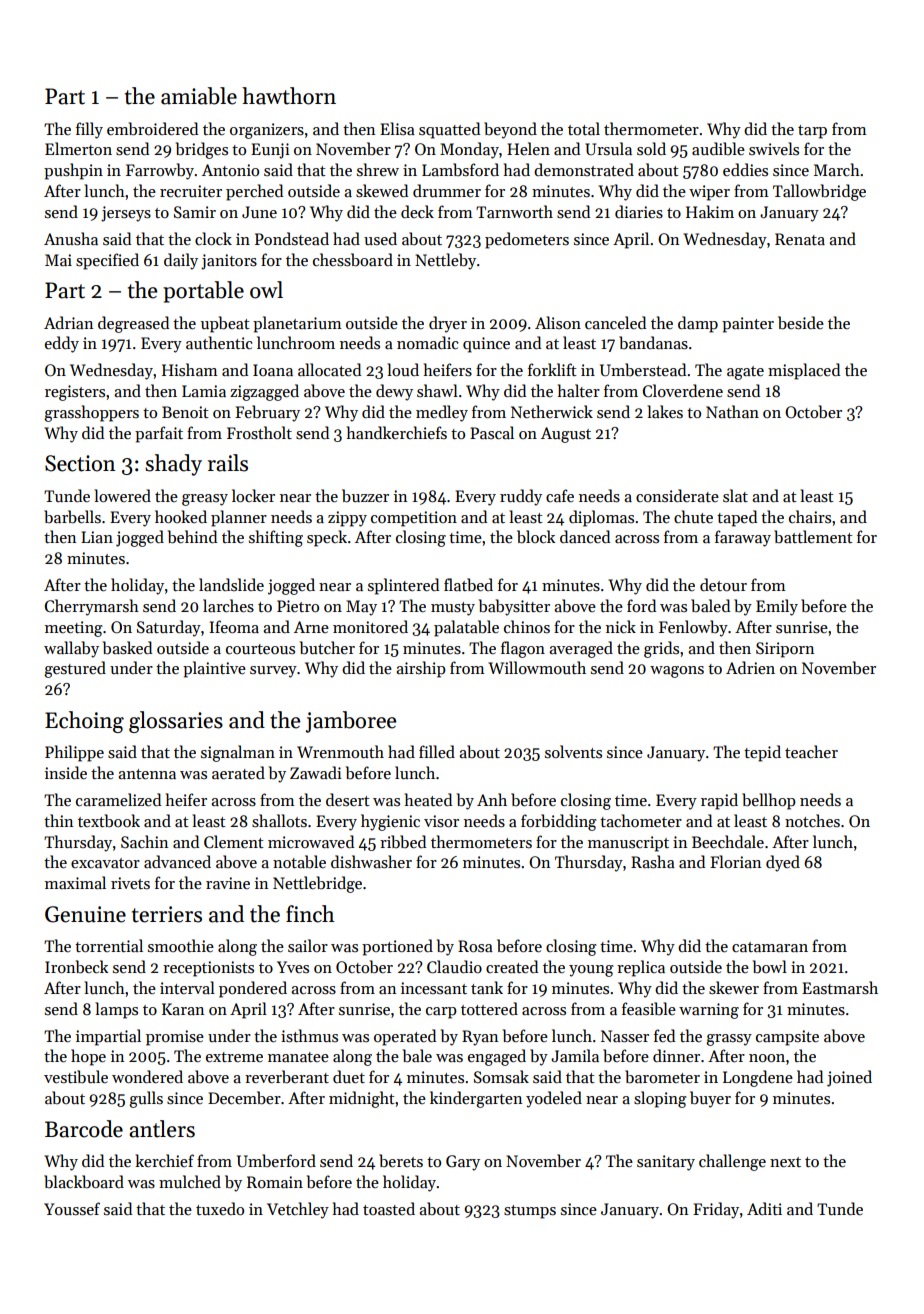 This screenshot has height=1314, width=924. What do you see at coordinates (370, 626) in the screenshot?
I see `monitored` at bounding box center [370, 626].
